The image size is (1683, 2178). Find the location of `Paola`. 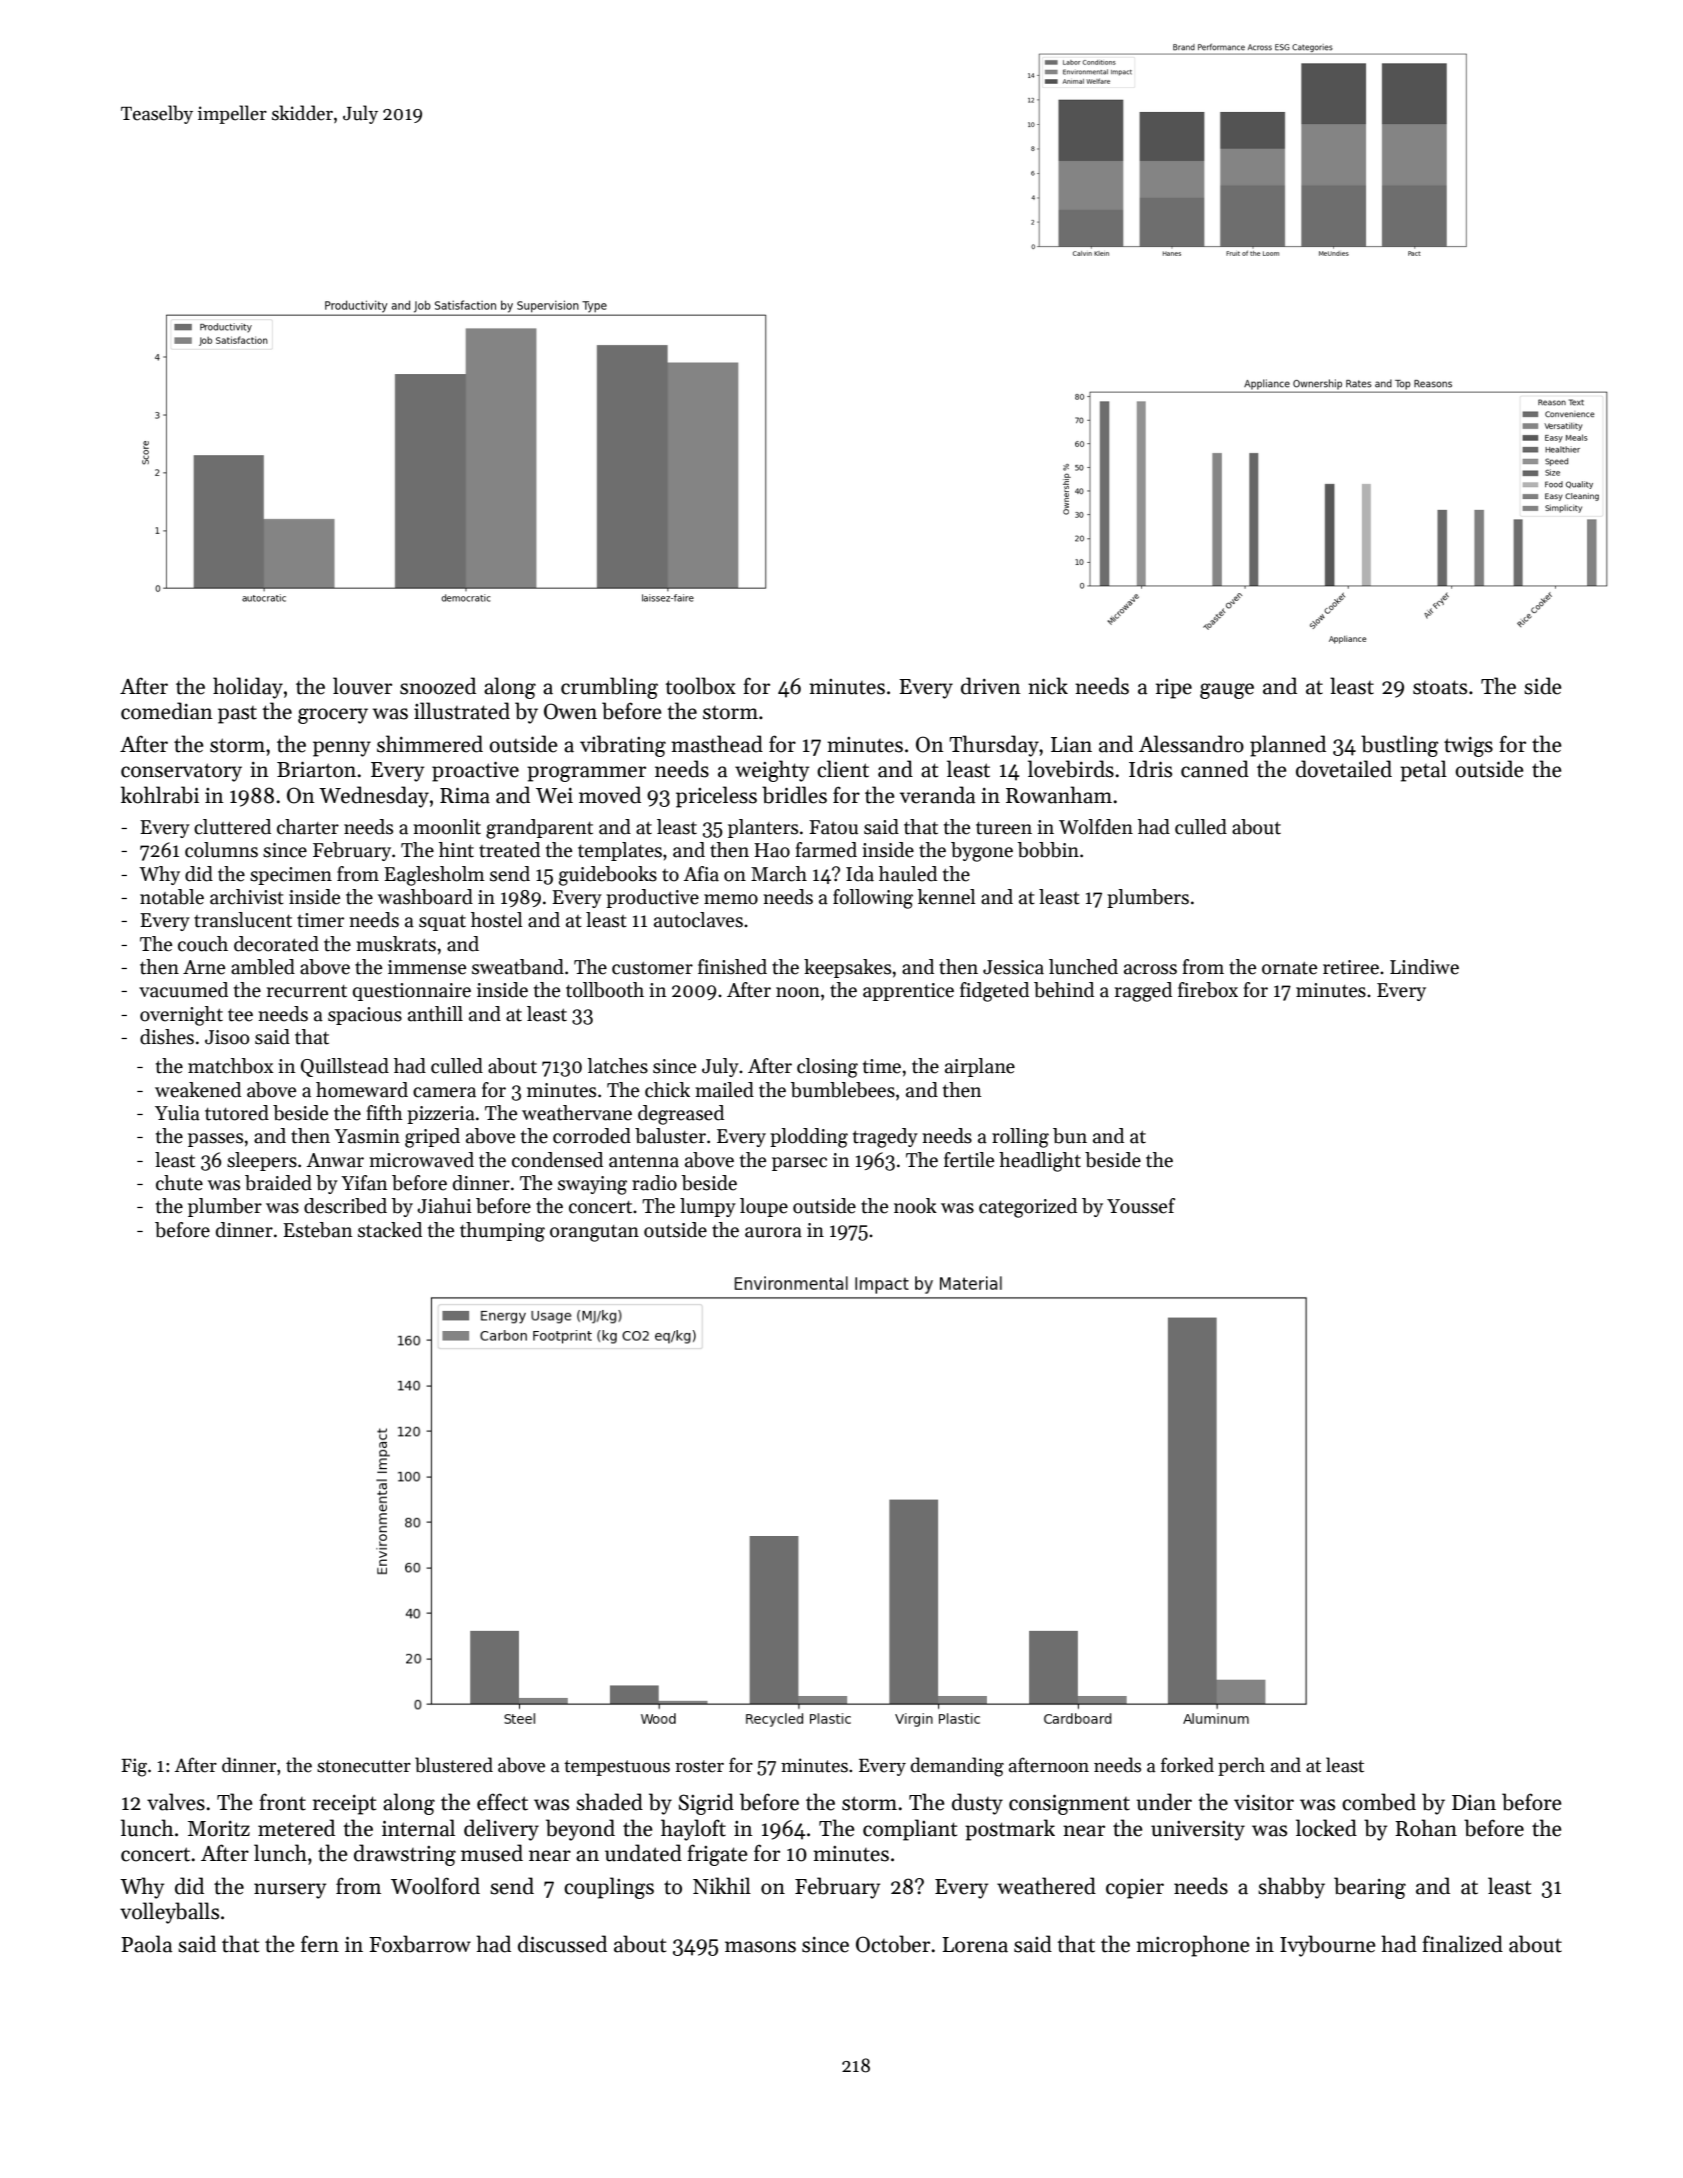

Paola is located at coordinates (146, 1944).
